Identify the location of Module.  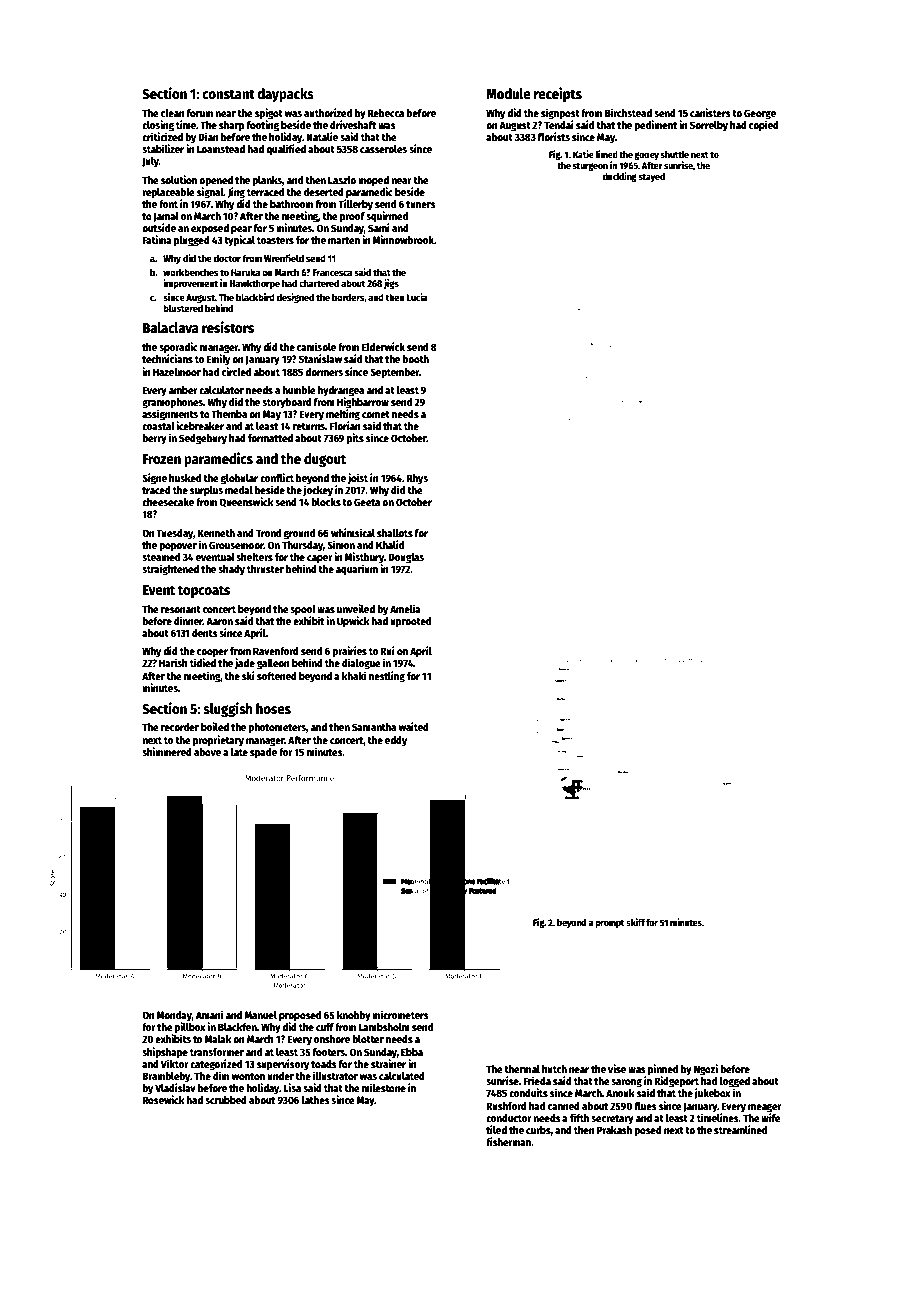
(508, 93).
